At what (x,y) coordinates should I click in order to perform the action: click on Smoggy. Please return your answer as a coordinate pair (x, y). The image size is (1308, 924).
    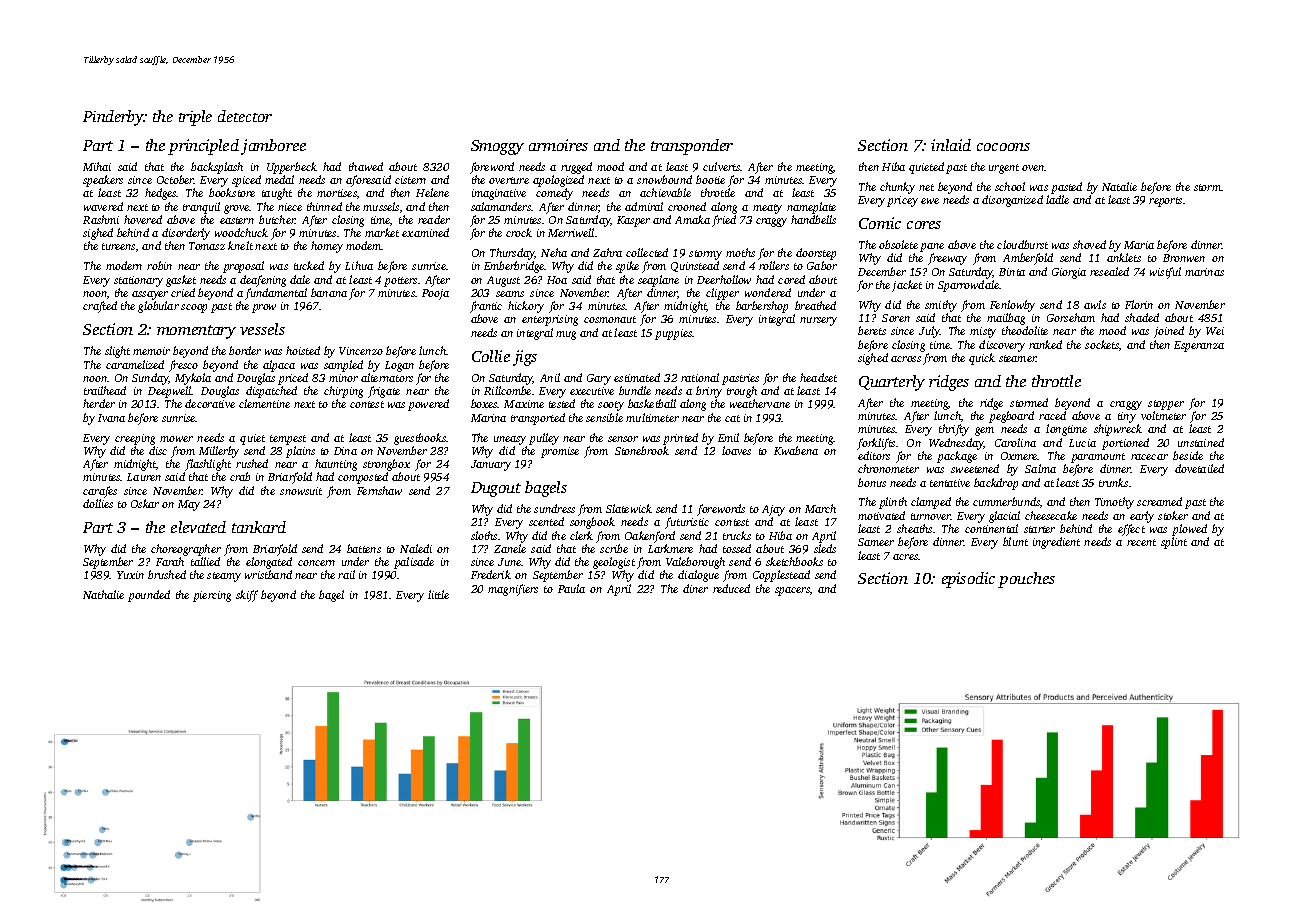
    Looking at the image, I should click on (497, 147).
